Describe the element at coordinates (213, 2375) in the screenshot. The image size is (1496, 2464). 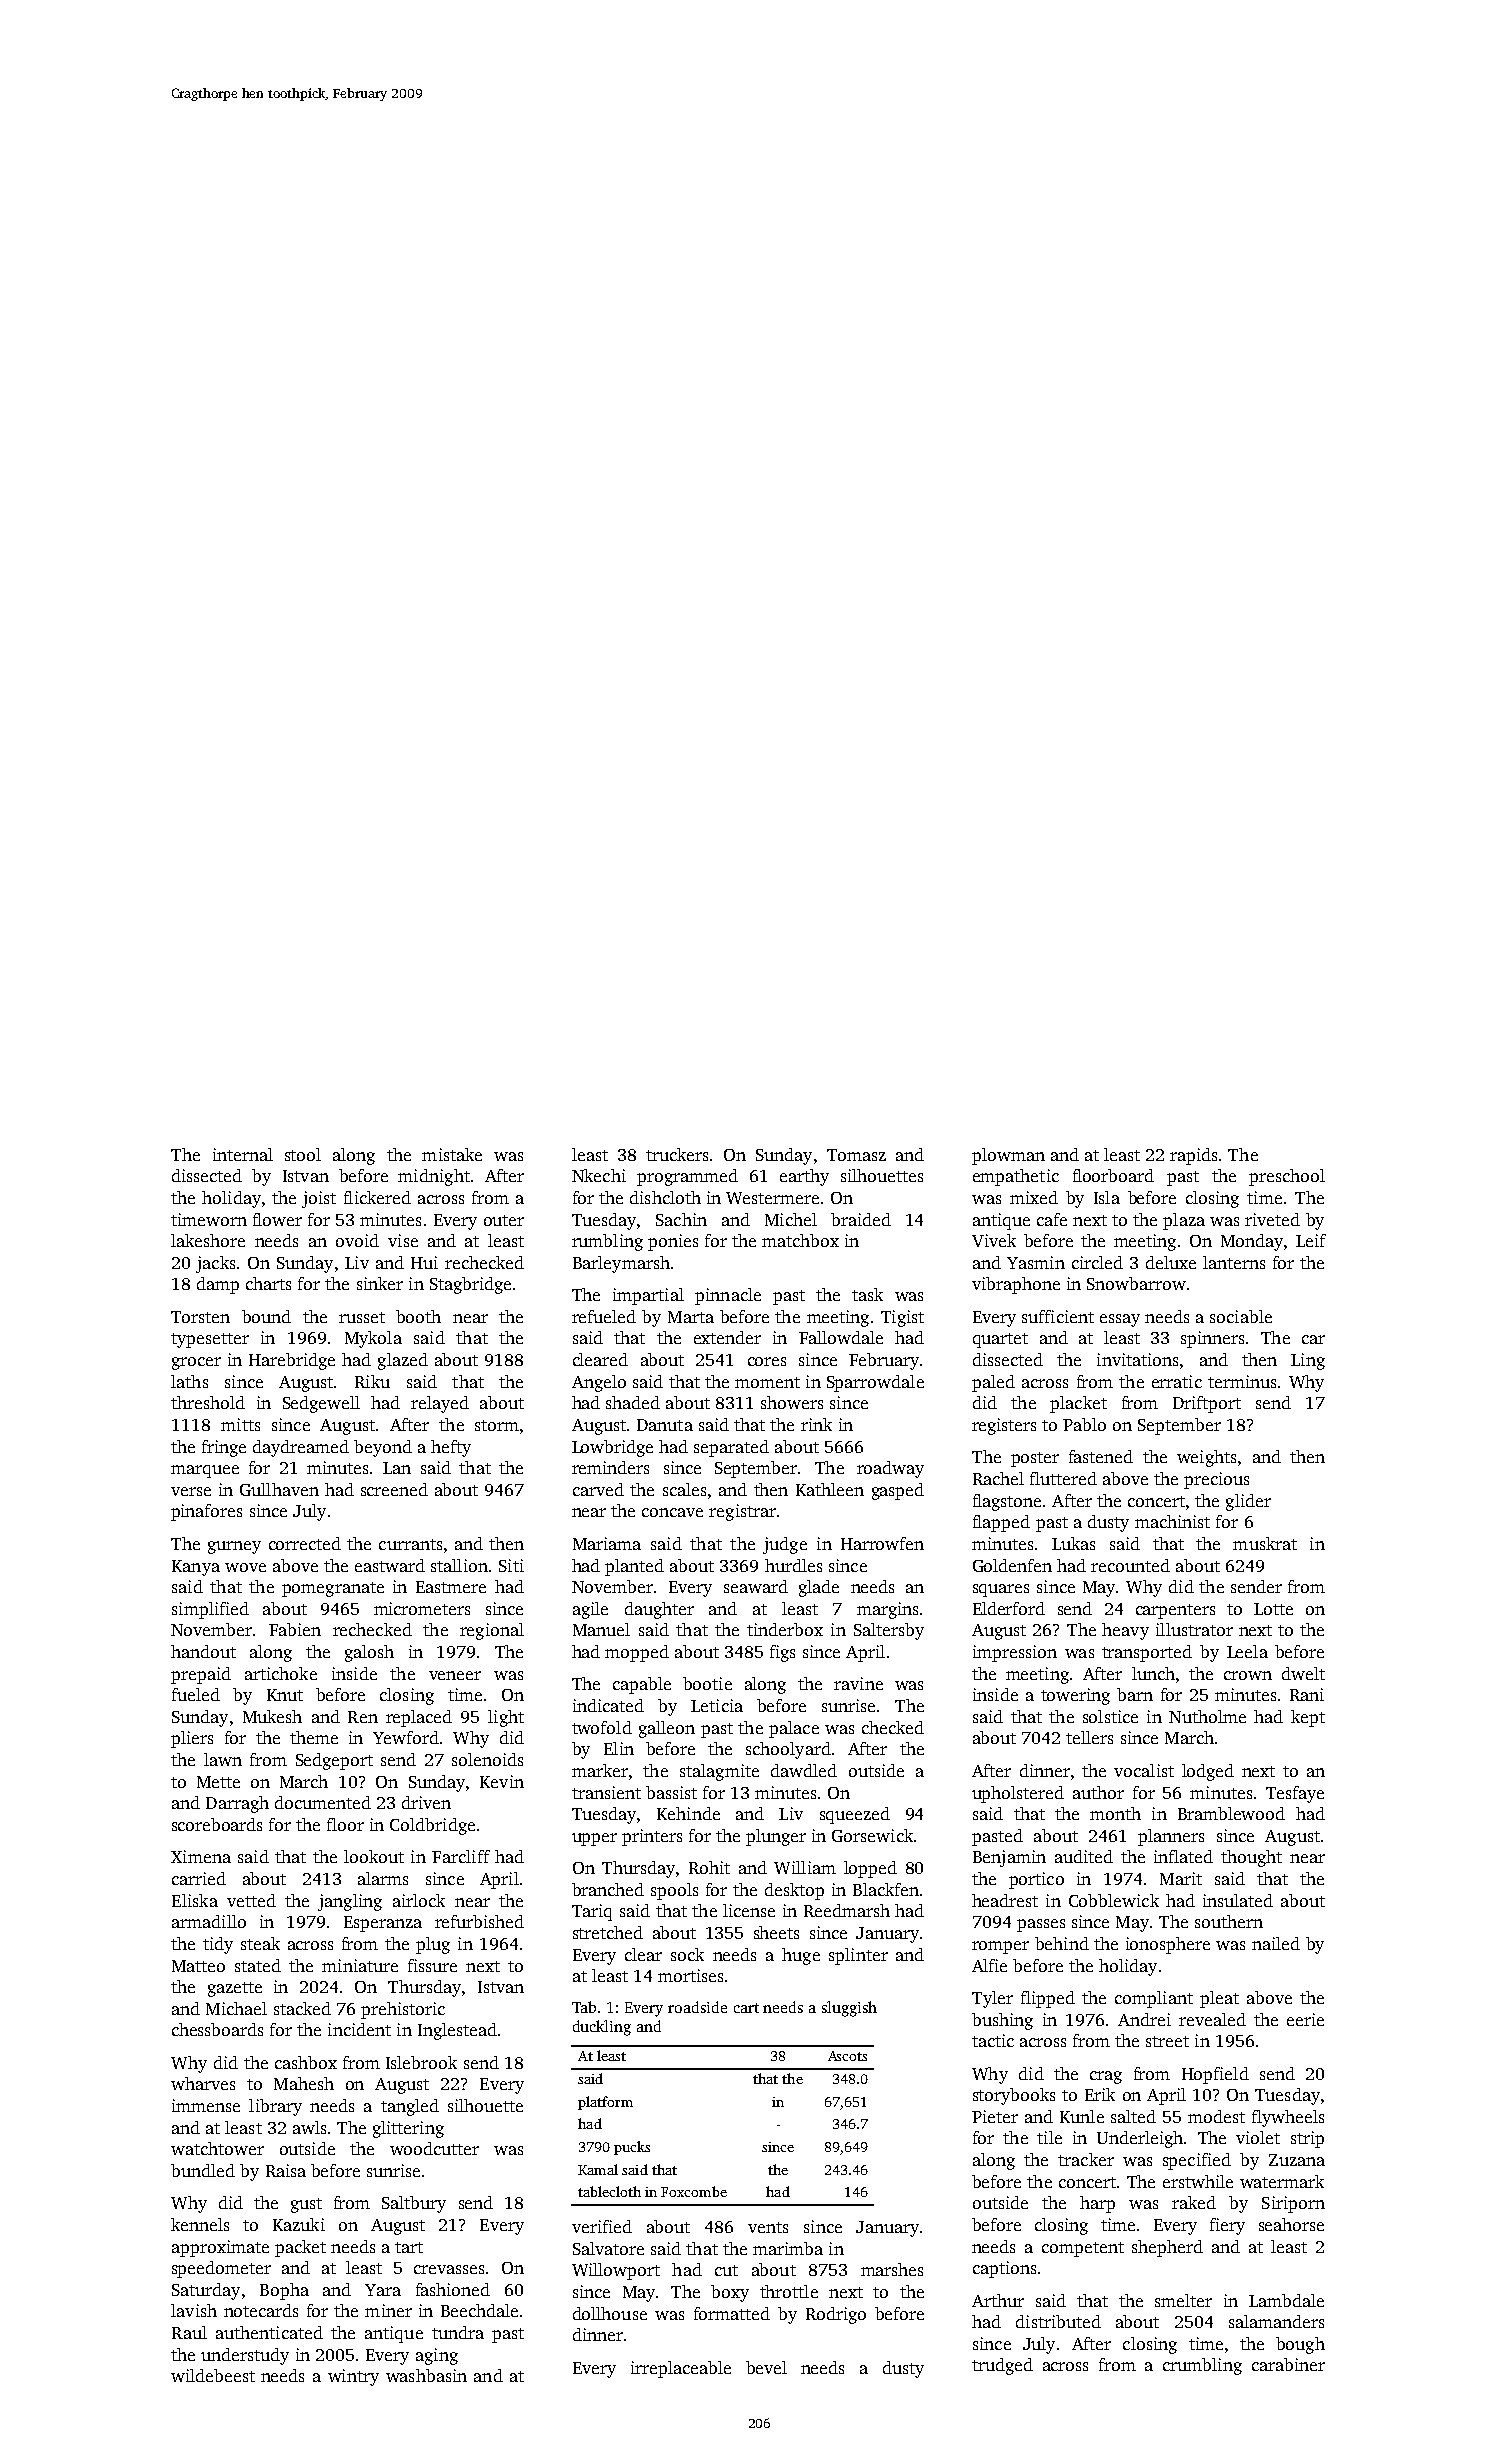
I see `wildebeest` at that location.
